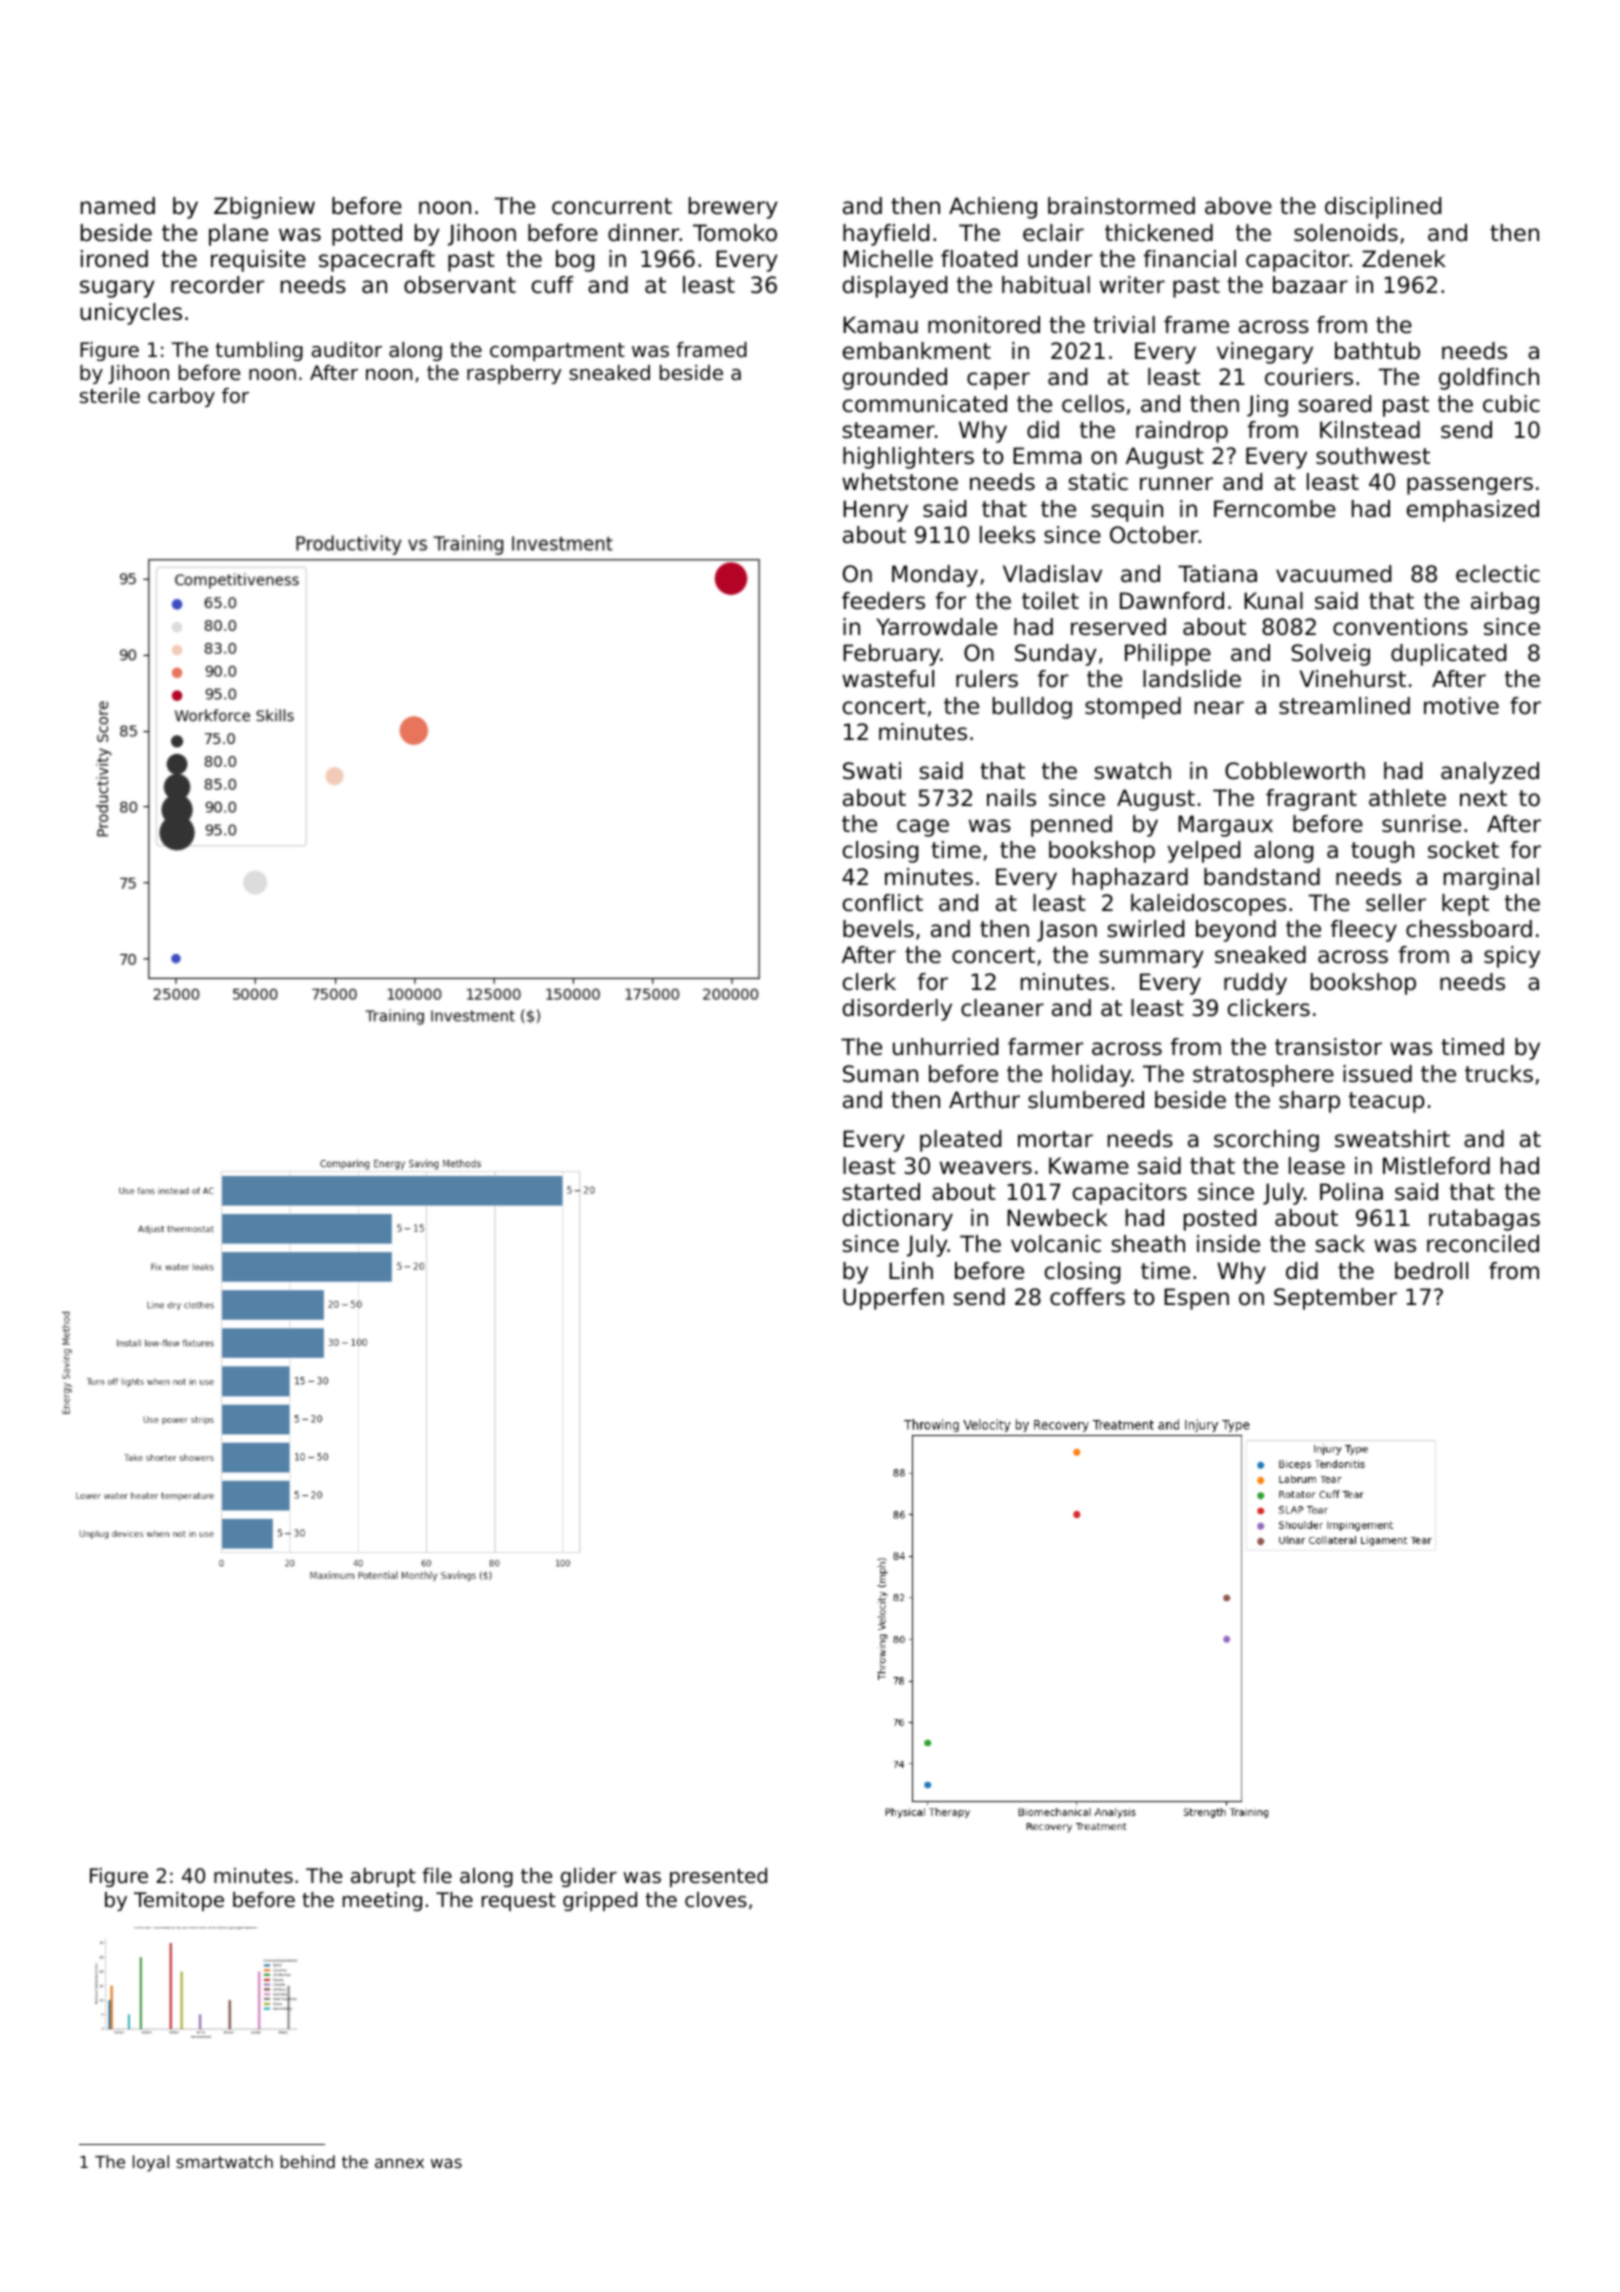 The height and width of the page is (2292, 1620). What do you see at coordinates (383, 1877) in the page?
I see `abrupt` at bounding box center [383, 1877].
